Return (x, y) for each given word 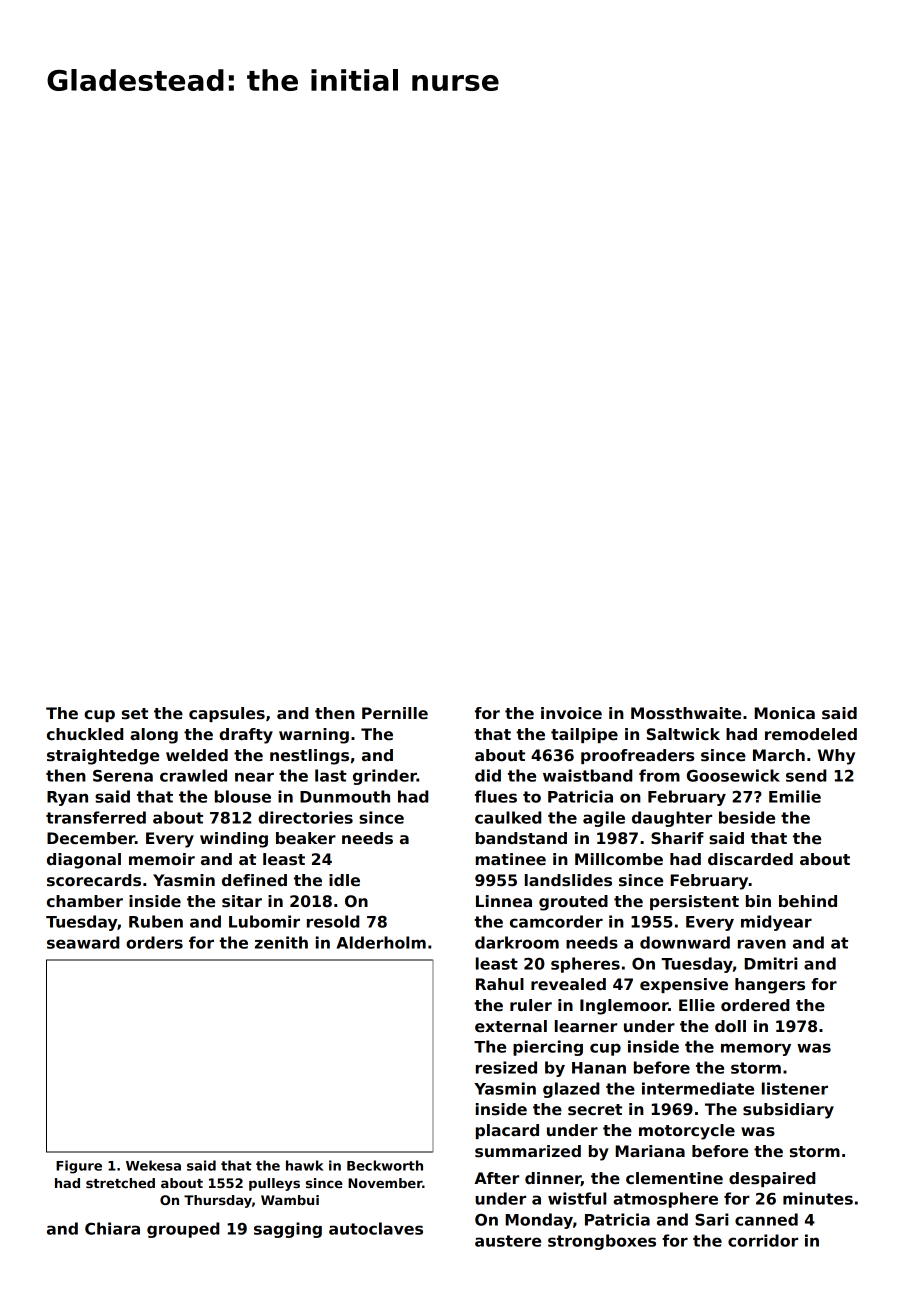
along (154, 736)
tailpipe (584, 735)
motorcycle (687, 1132)
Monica (785, 713)
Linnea (504, 901)
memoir (162, 859)
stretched (120, 1183)
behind (808, 901)
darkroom (517, 942)
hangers (770, 986)
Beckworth (385, 1165)
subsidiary (788, 1111)
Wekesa (153, 1165)
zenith (281, 942)
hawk (304, 1165)
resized (506, 1067)
